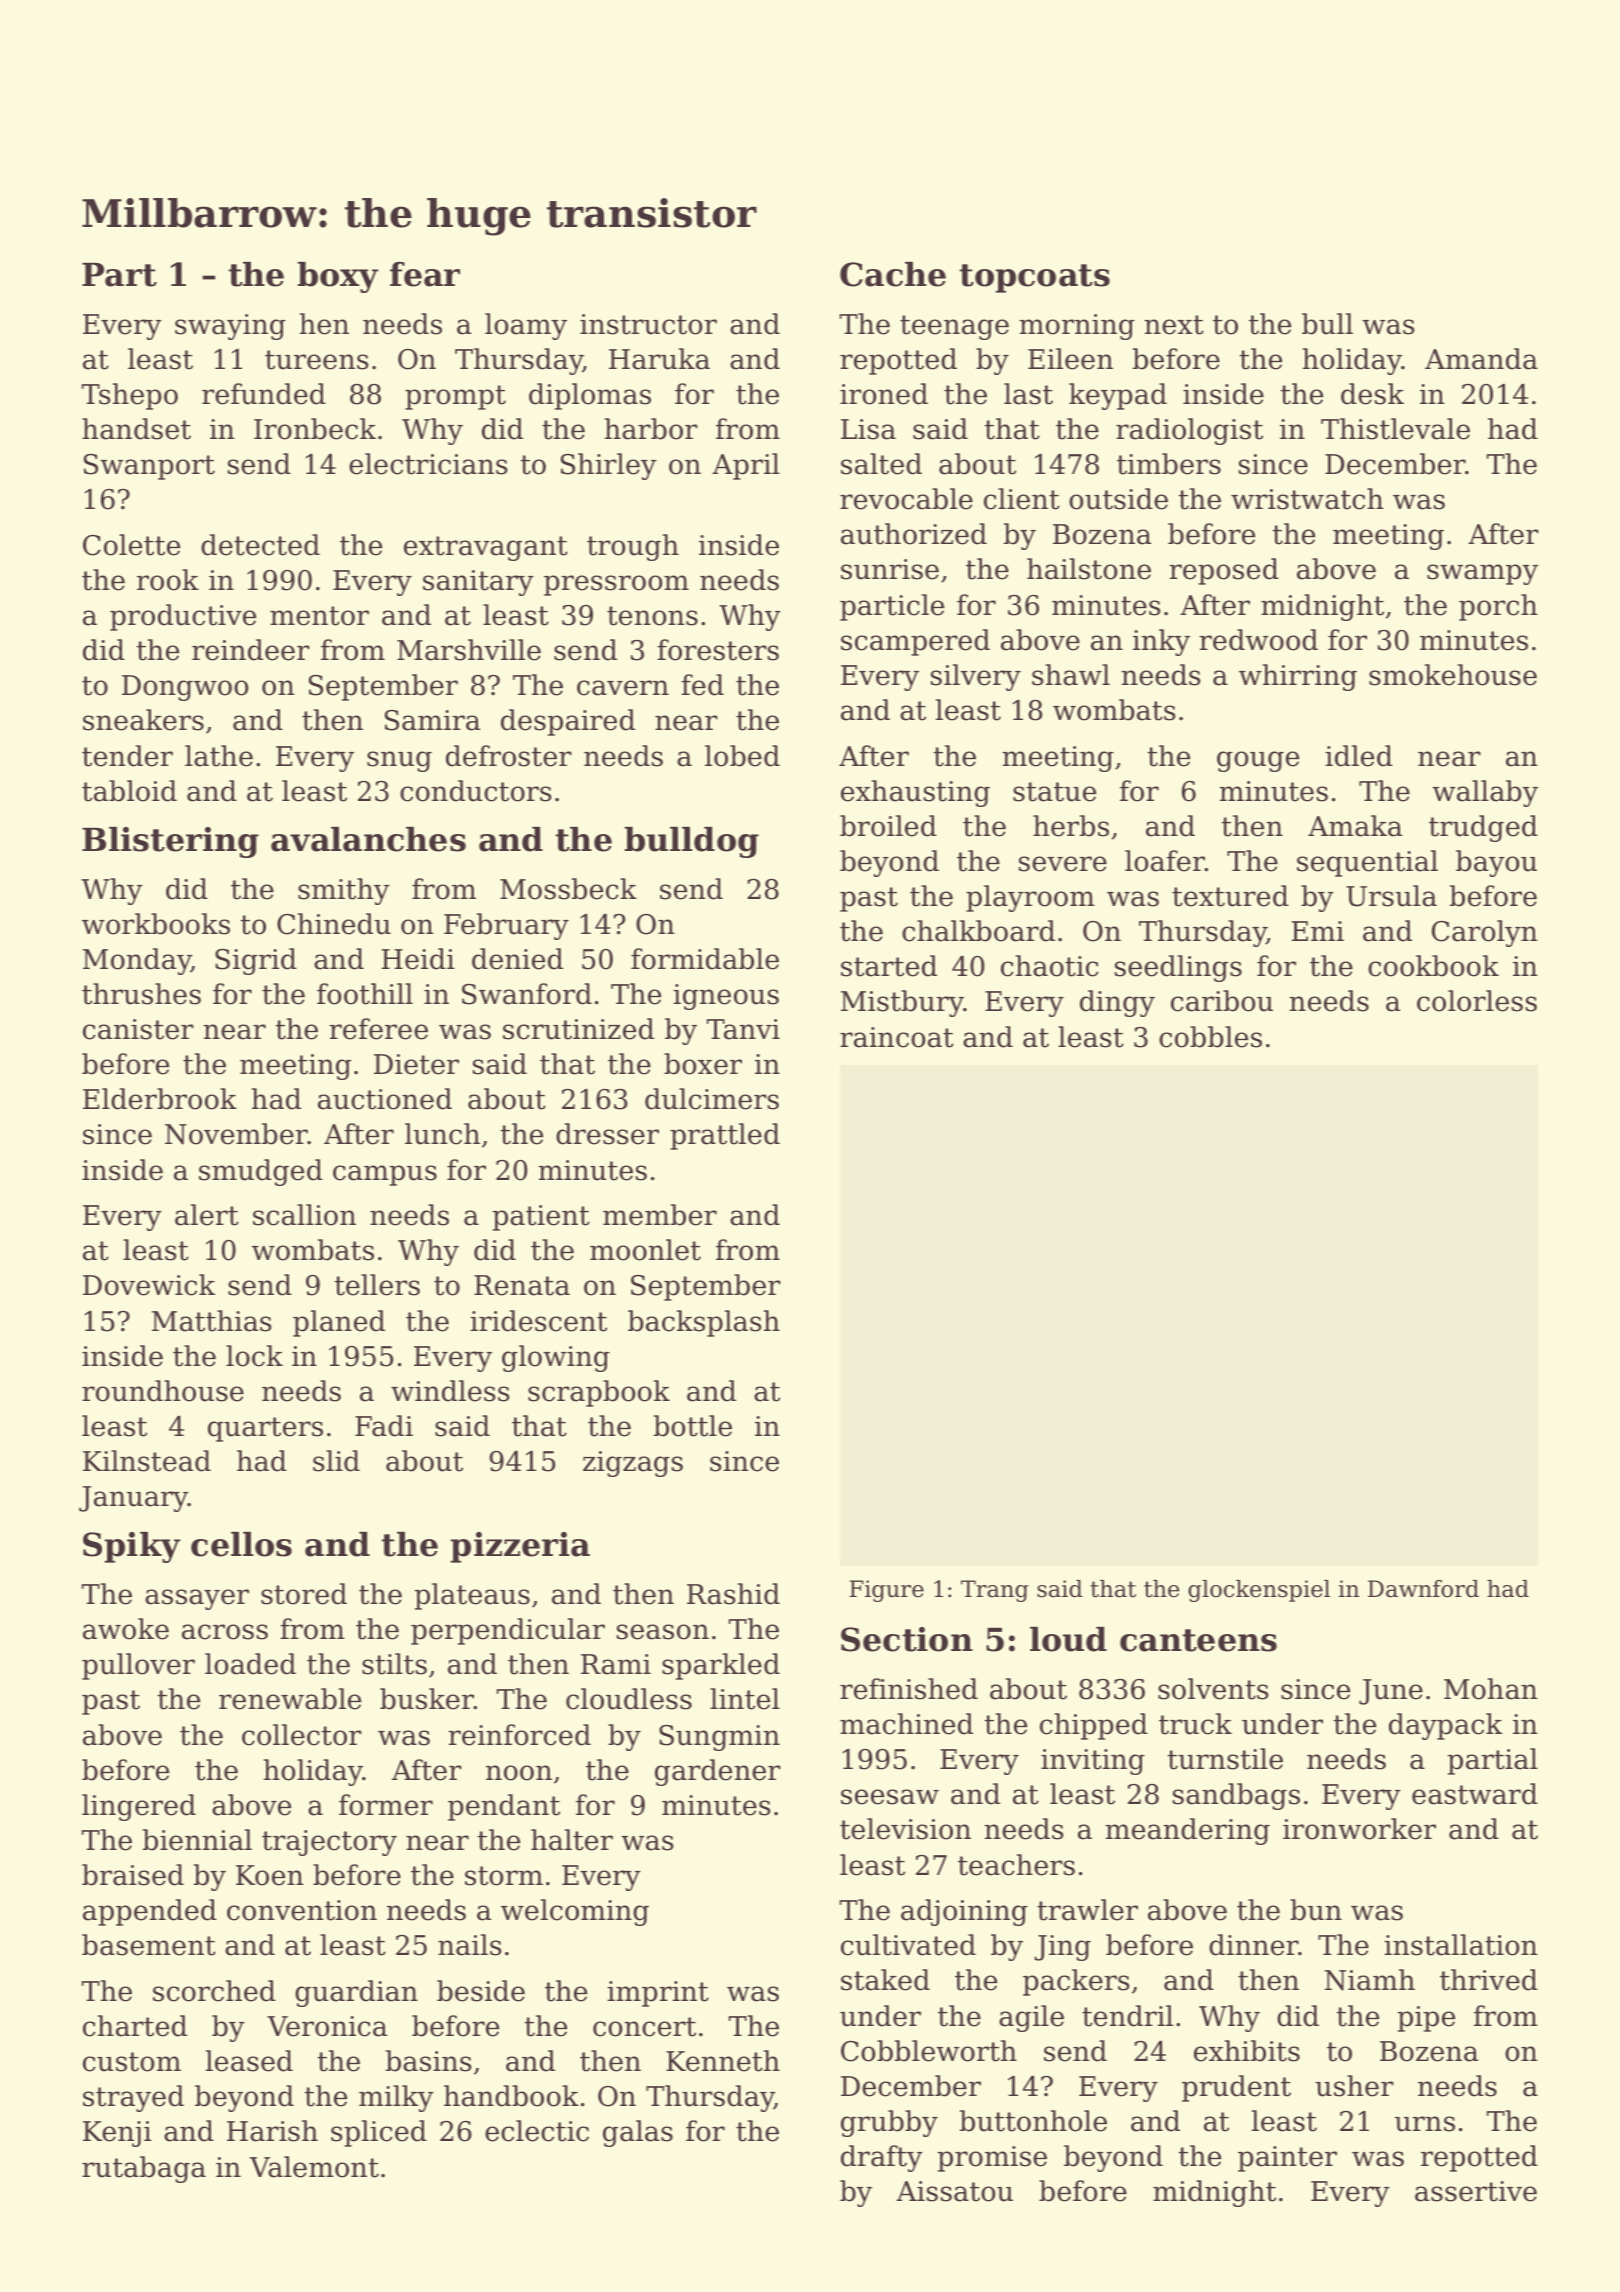 Image resolution: width=1620 pixels, height=2292 pixels. I want to click on inviting, so click(1093, 1762).
